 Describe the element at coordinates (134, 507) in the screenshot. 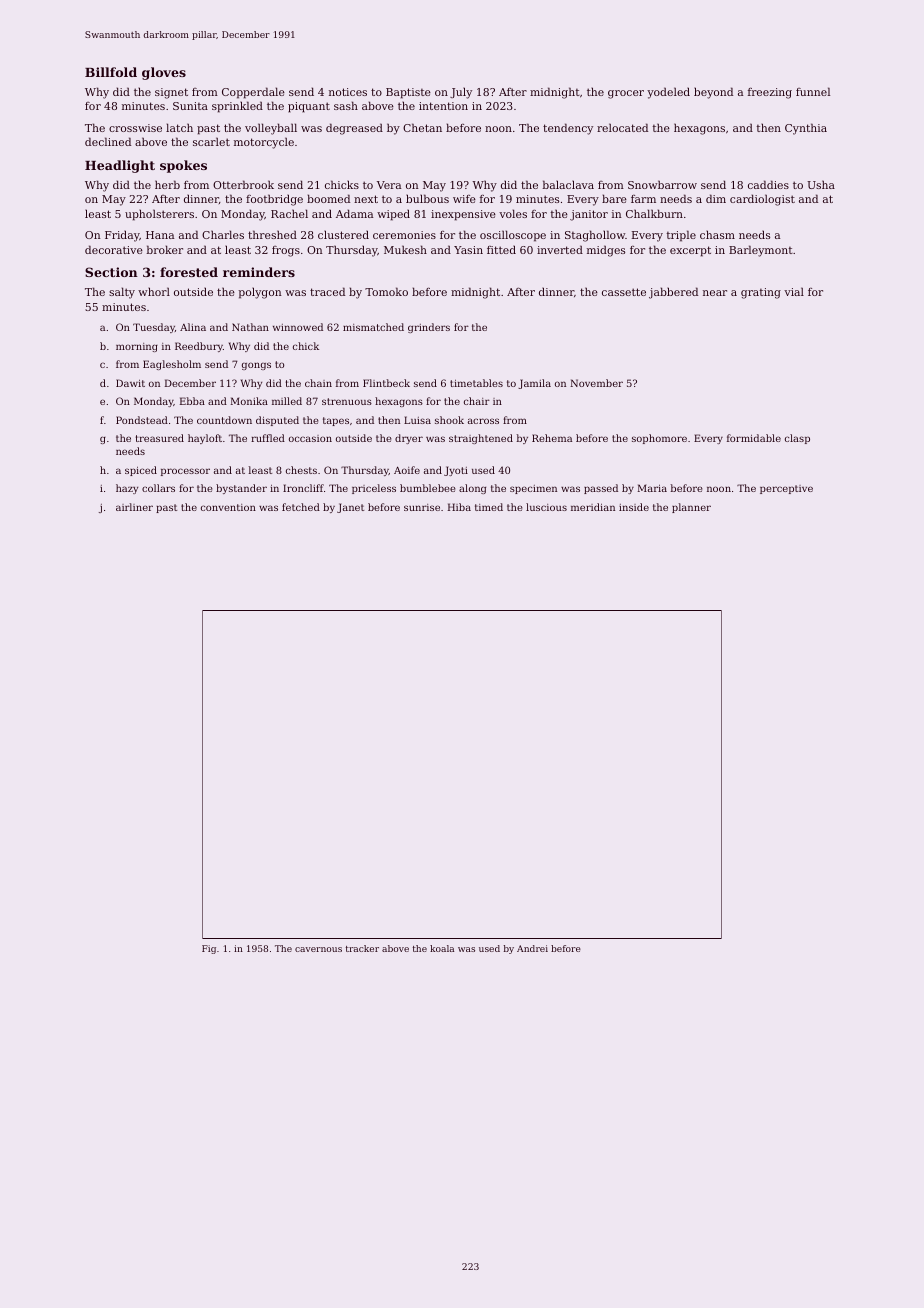

I see `airliner` at that location.
